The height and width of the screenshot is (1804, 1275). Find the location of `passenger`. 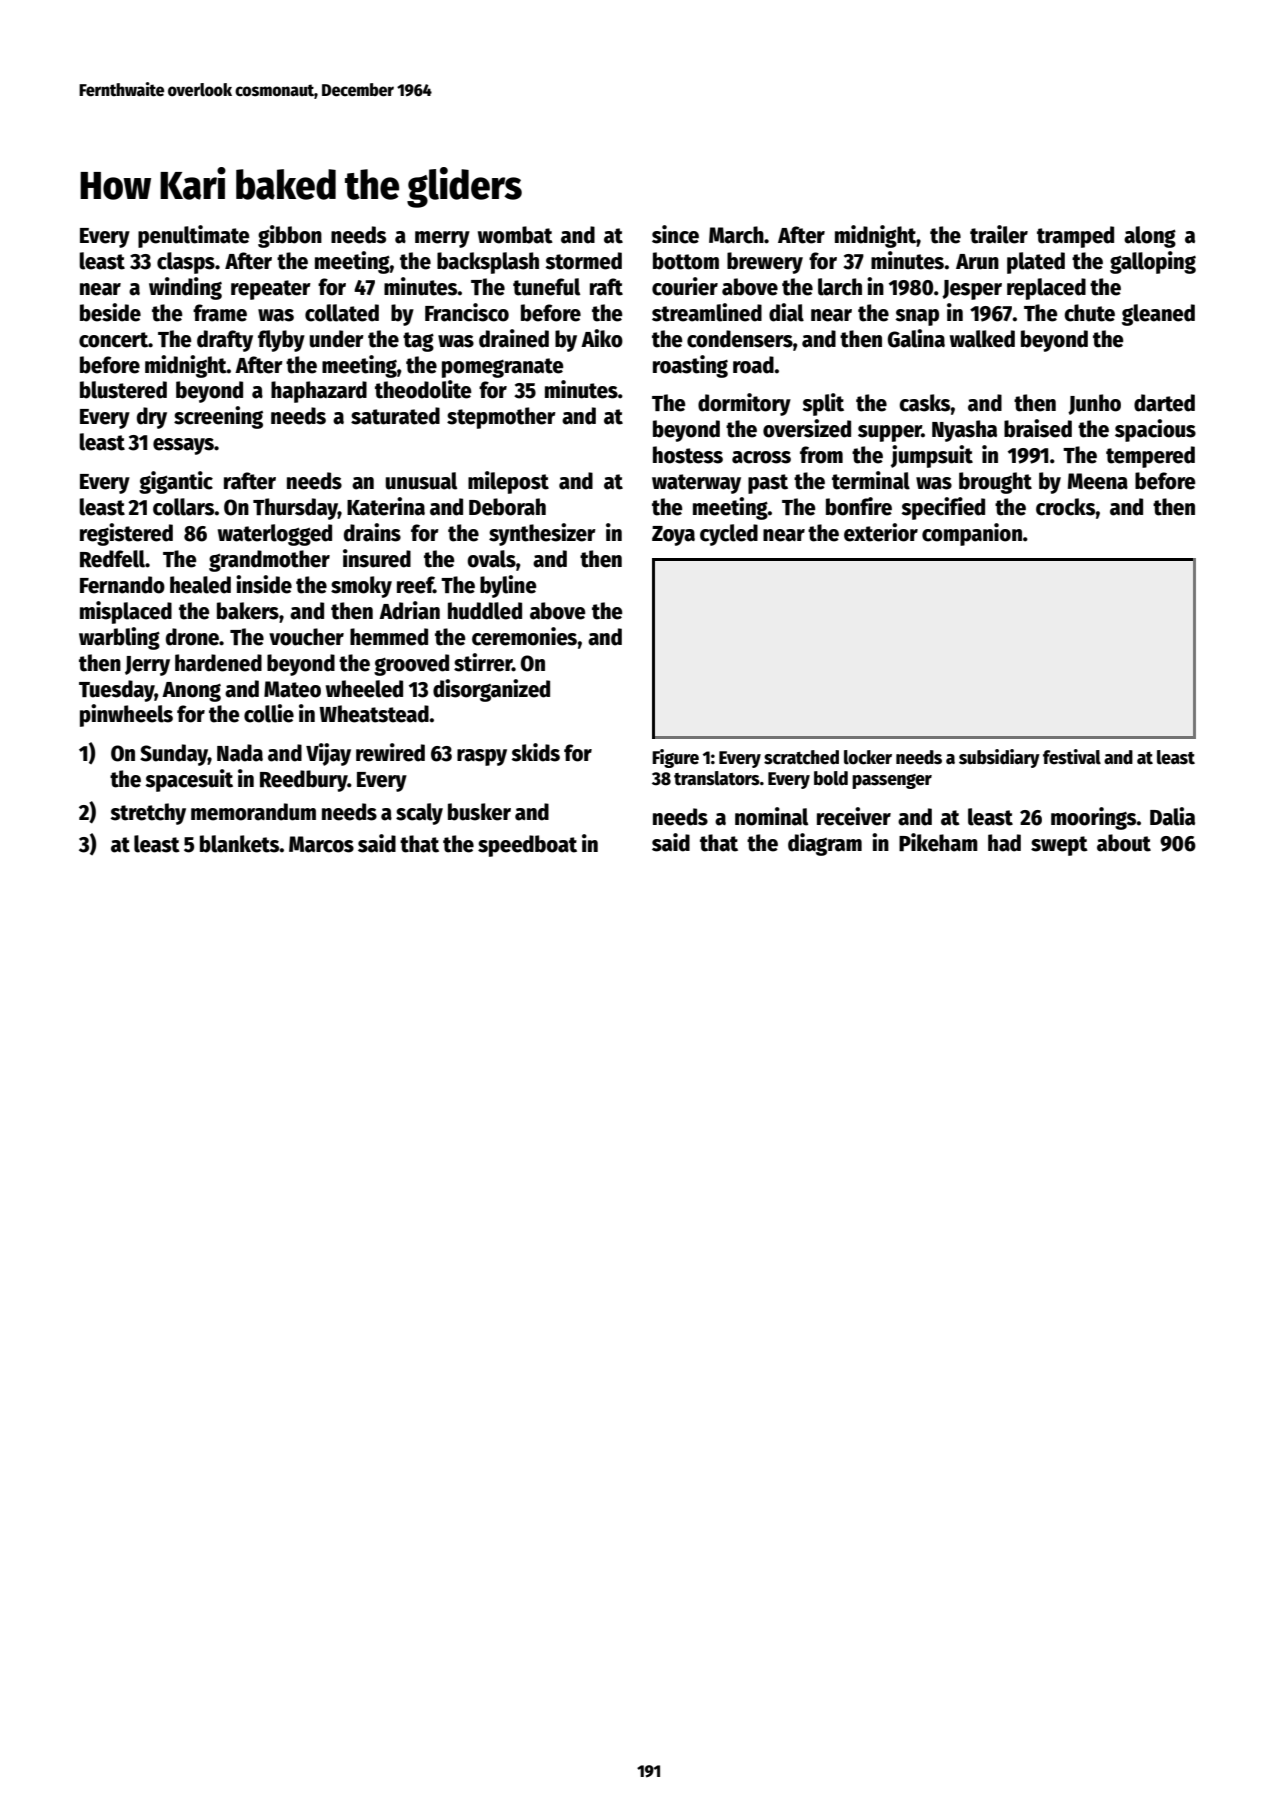

passenger is located at coordinates (892, 781).
